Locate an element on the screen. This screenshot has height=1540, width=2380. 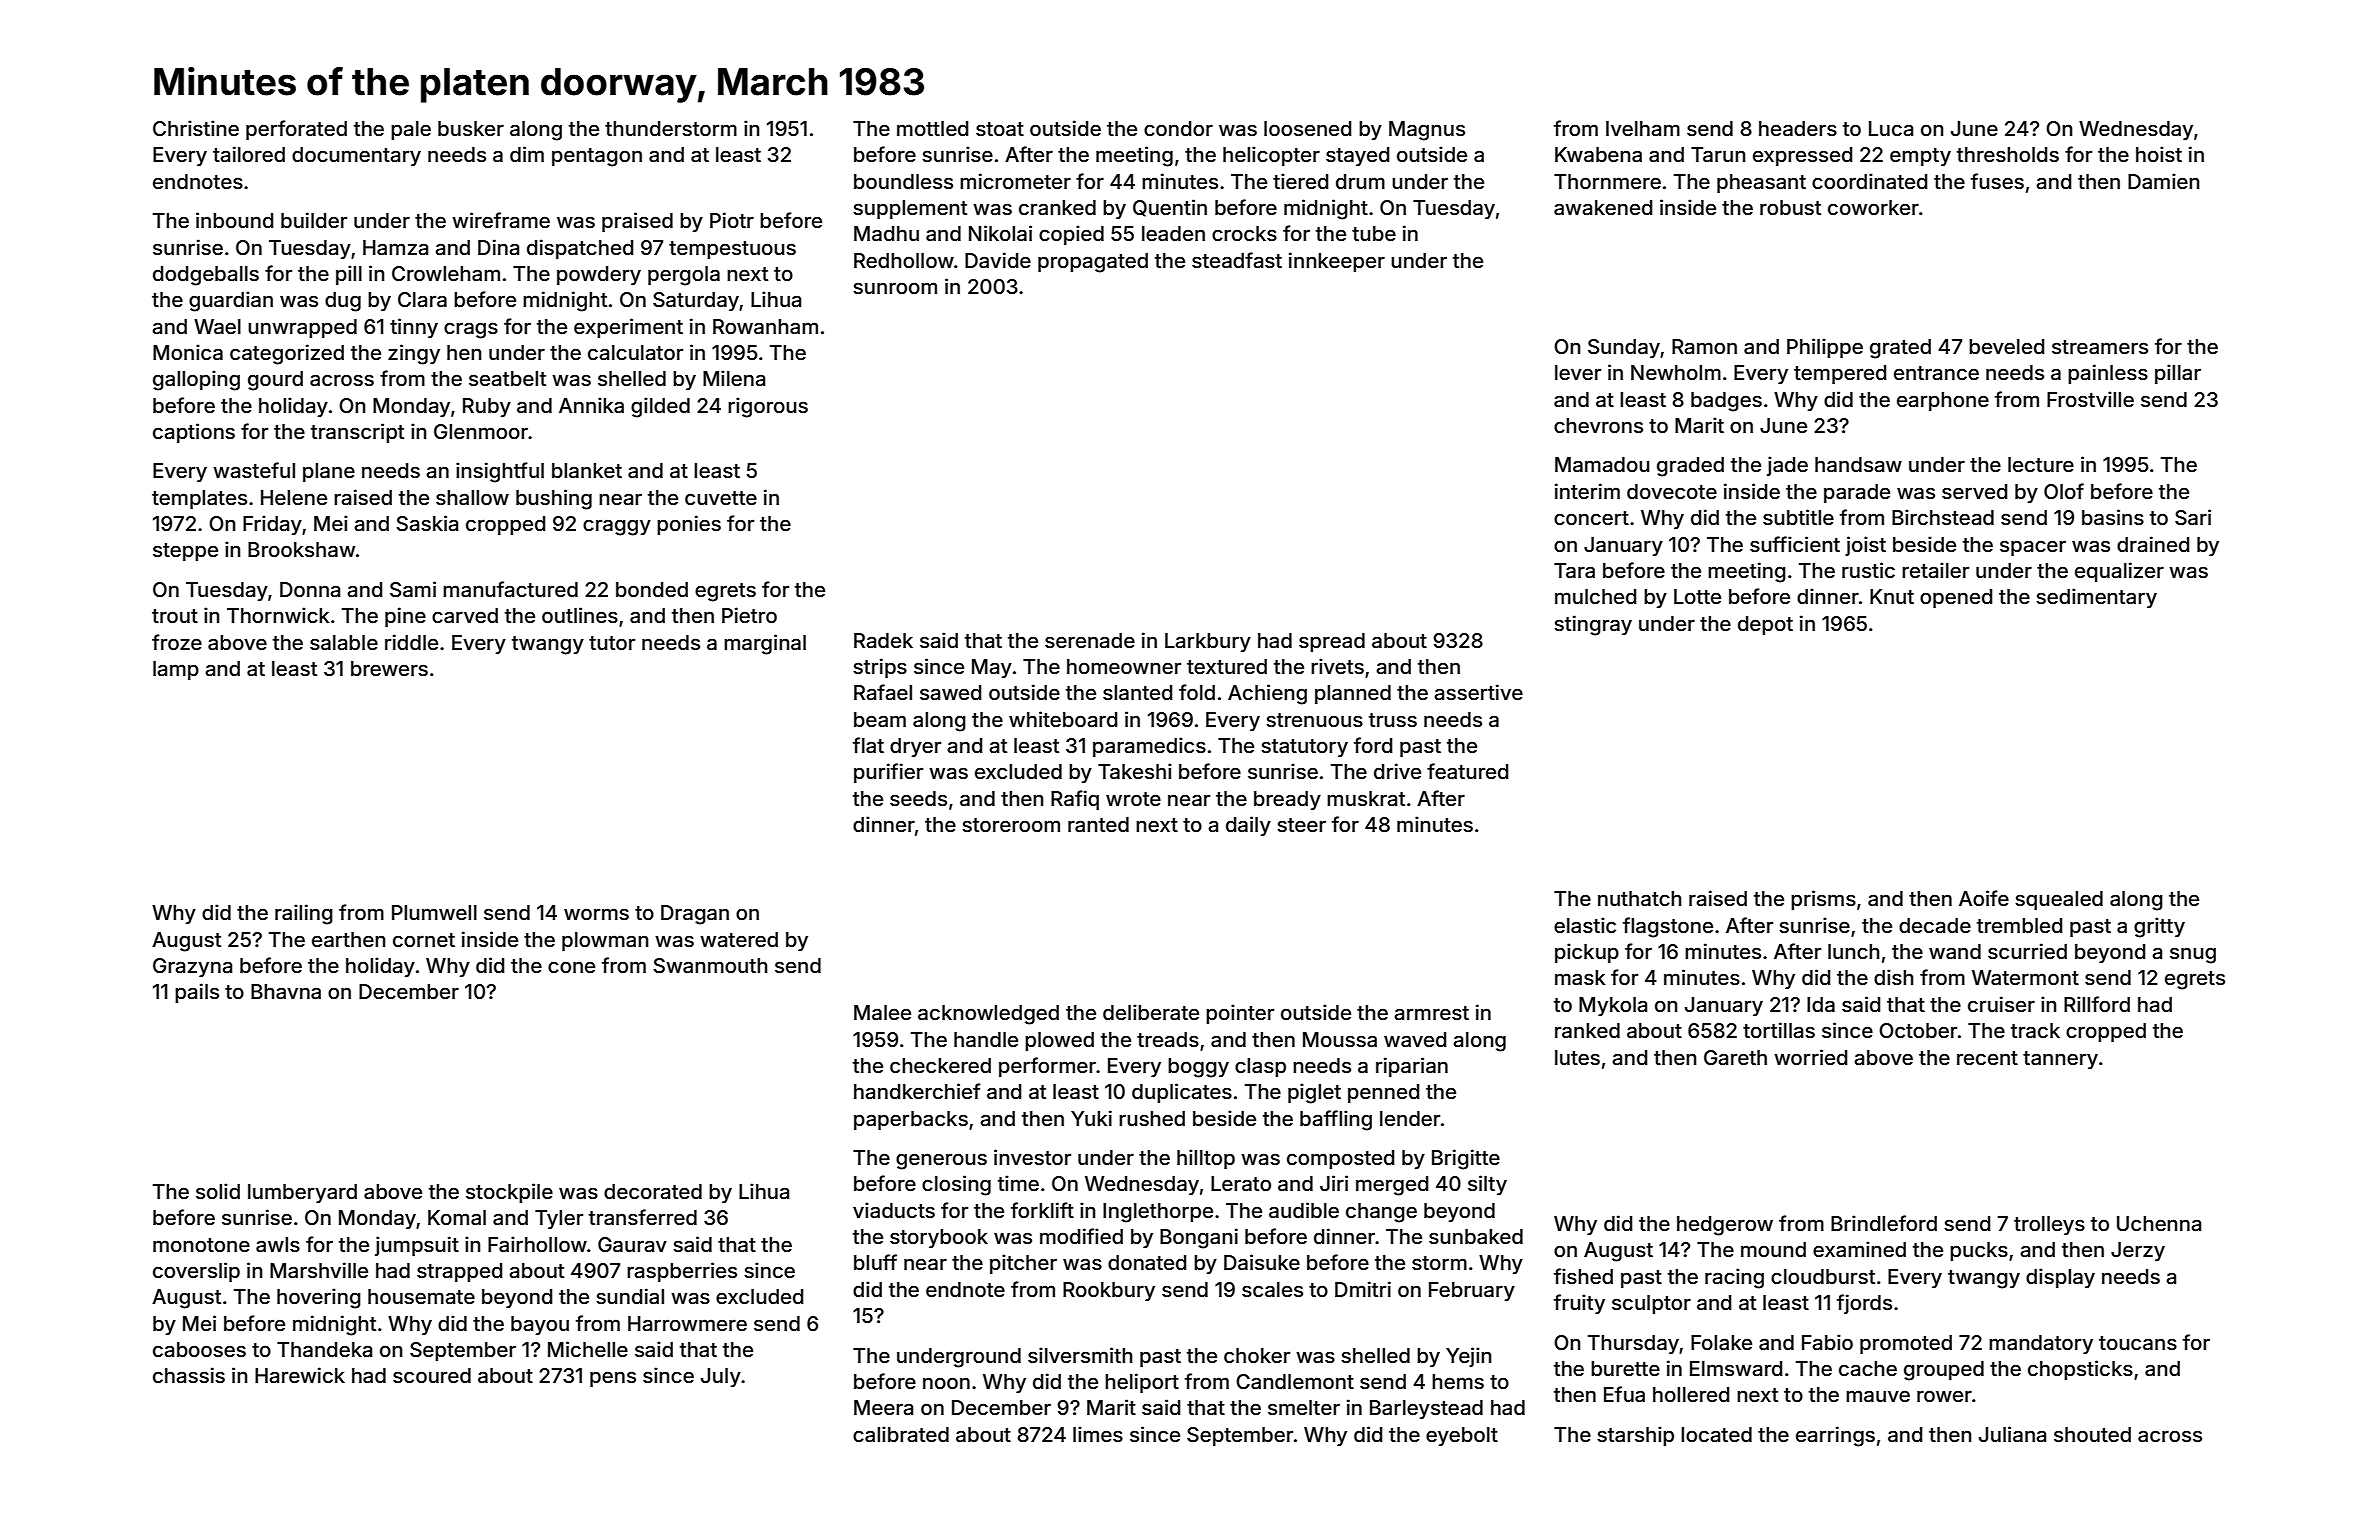
blanket is located at coordinates (587, 470).
